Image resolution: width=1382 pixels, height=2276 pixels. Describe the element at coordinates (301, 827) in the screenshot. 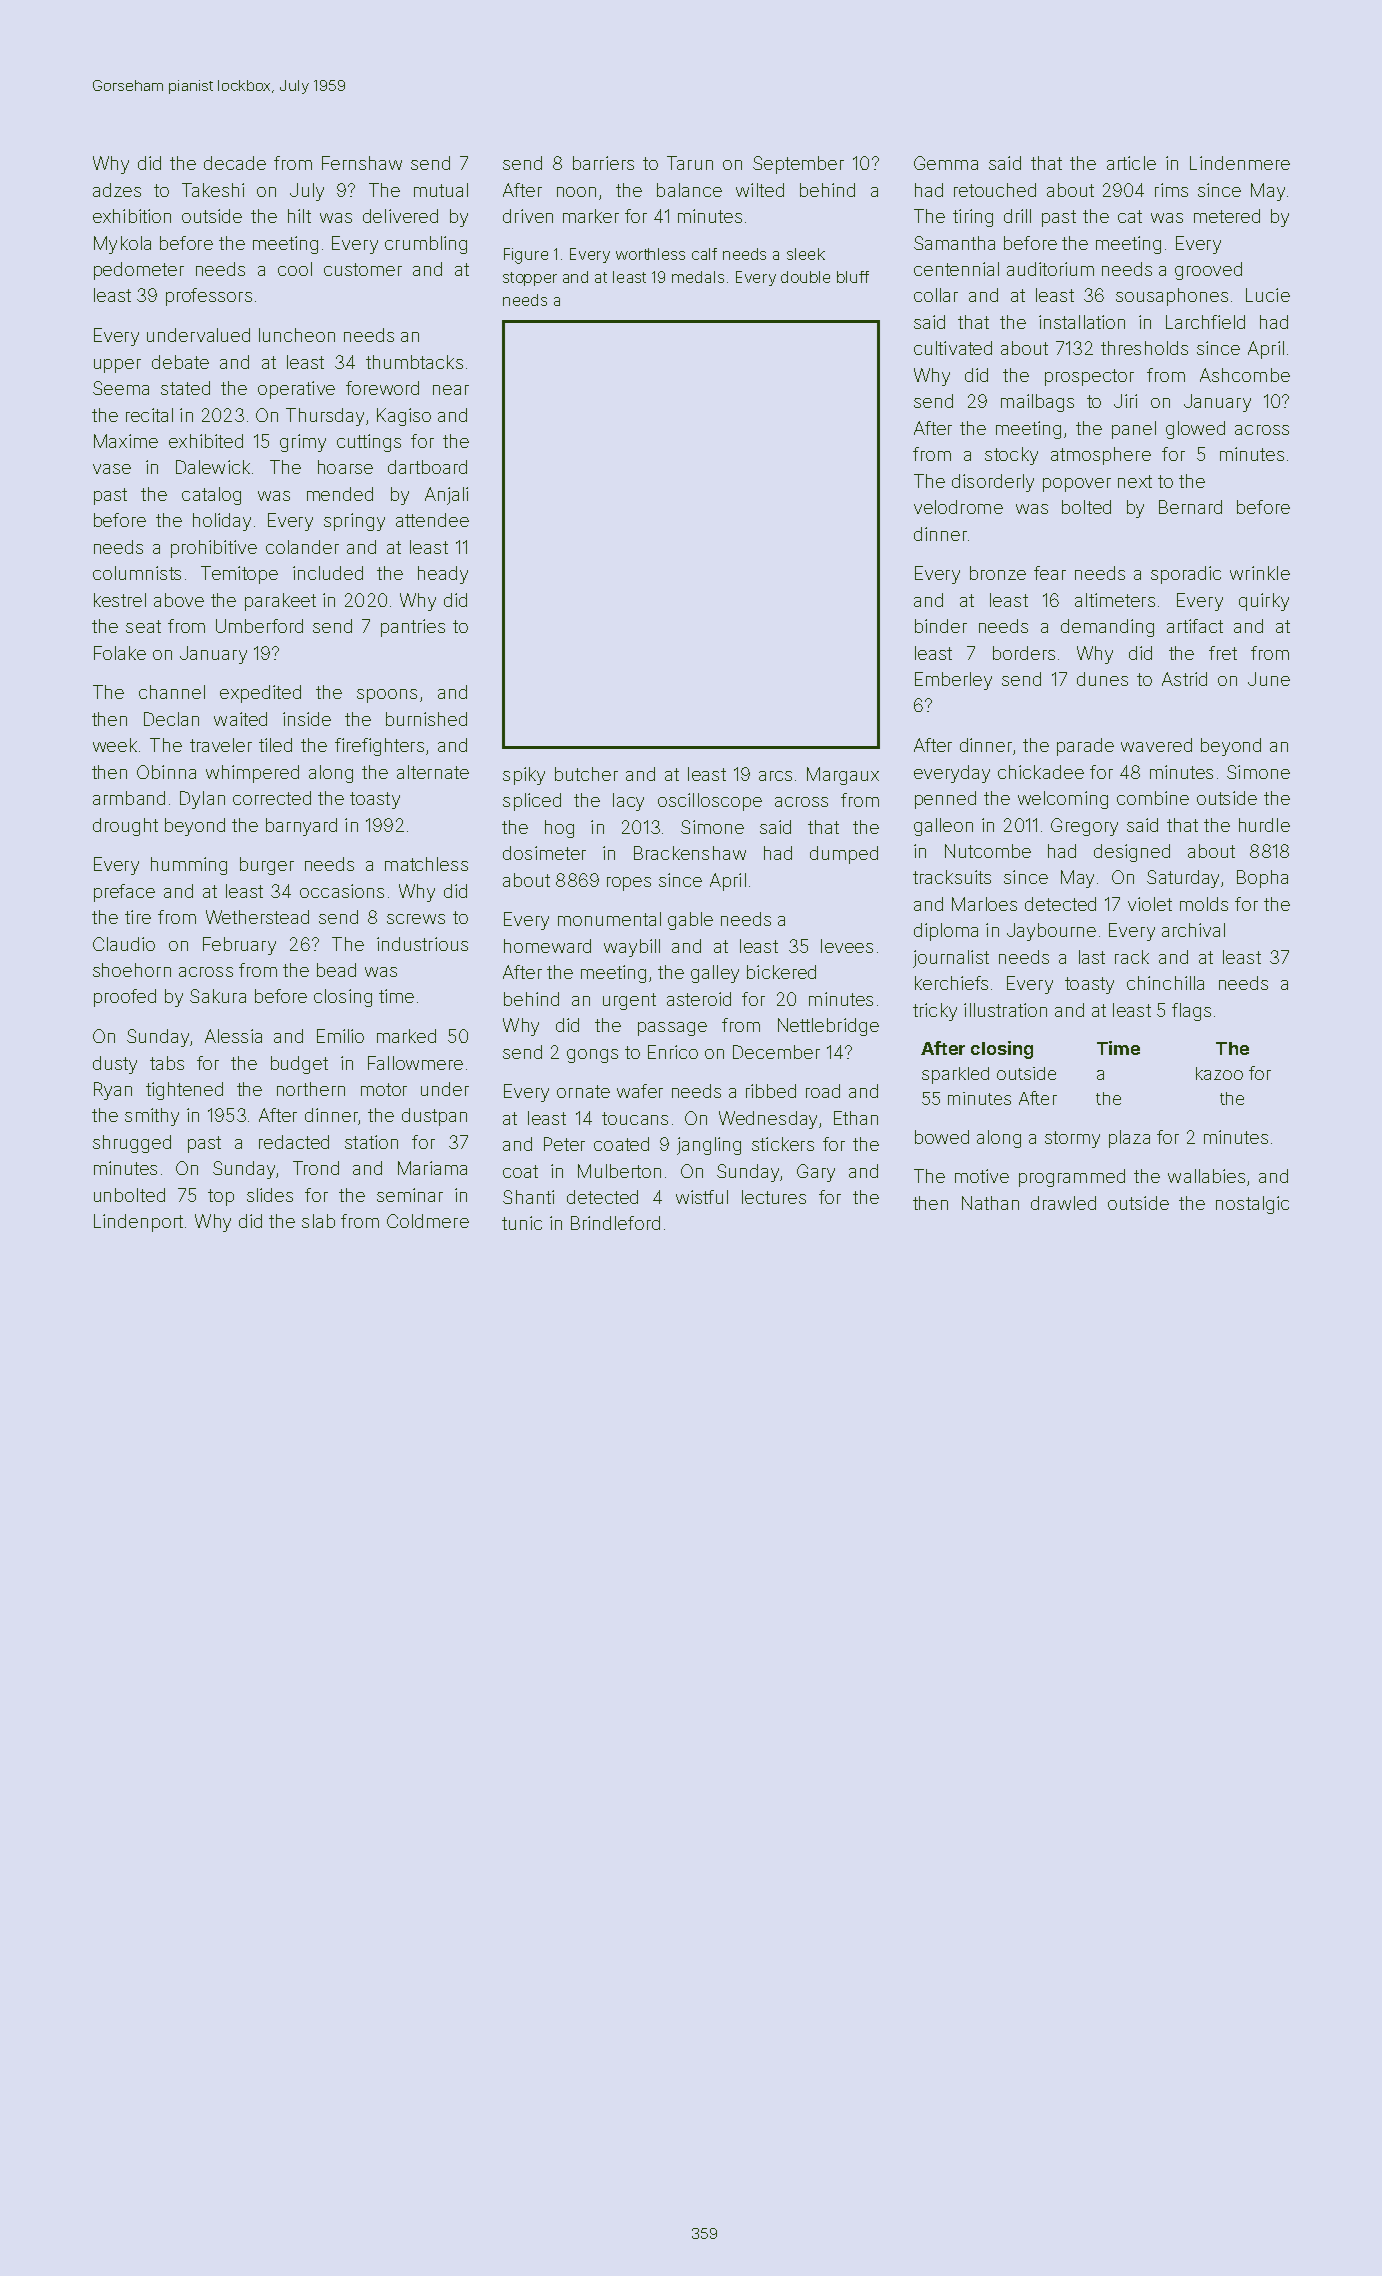

I see `barnyard` at that location.
